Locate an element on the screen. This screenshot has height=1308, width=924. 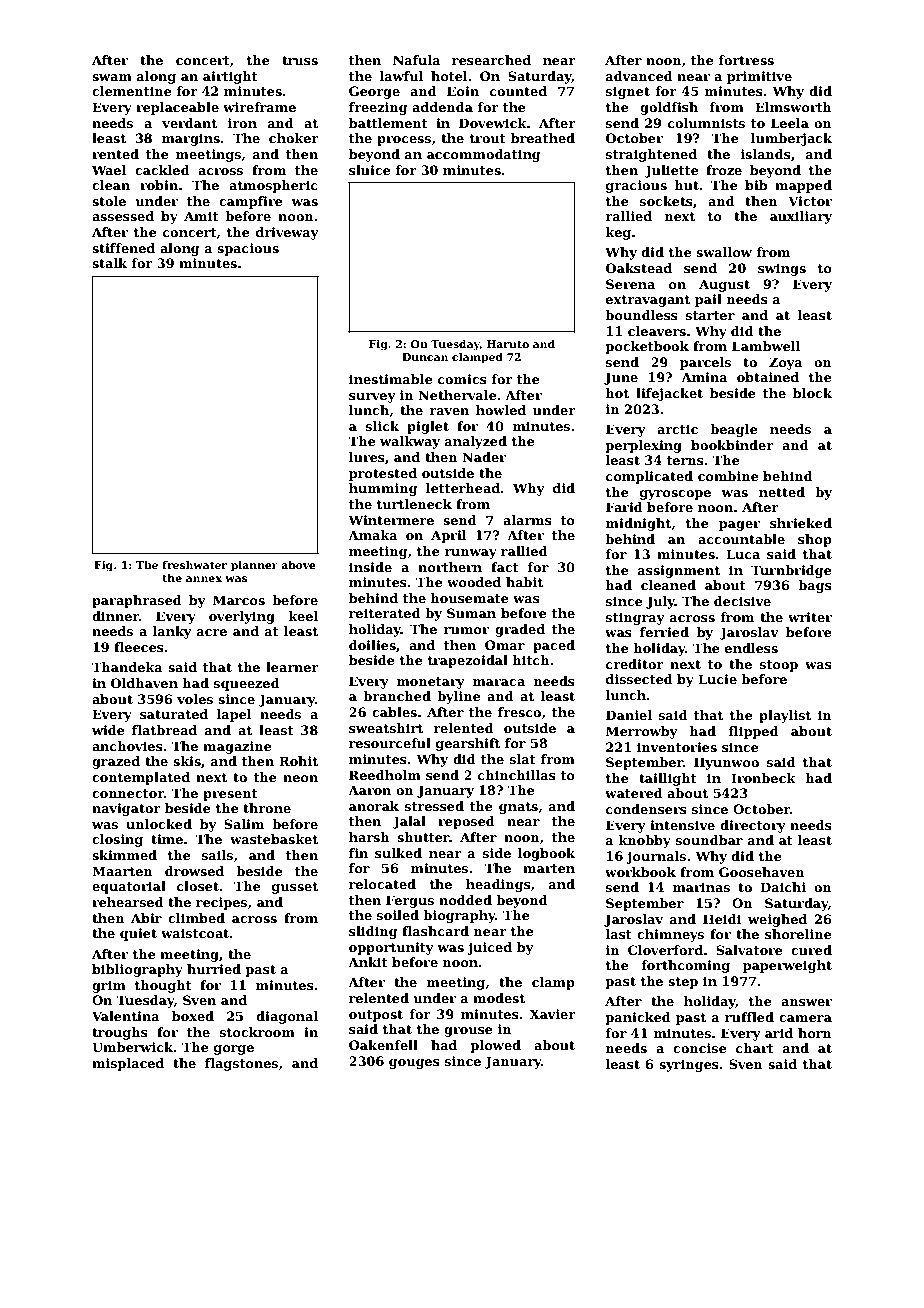
Elmsworth is located at coordinates (793, 107).
